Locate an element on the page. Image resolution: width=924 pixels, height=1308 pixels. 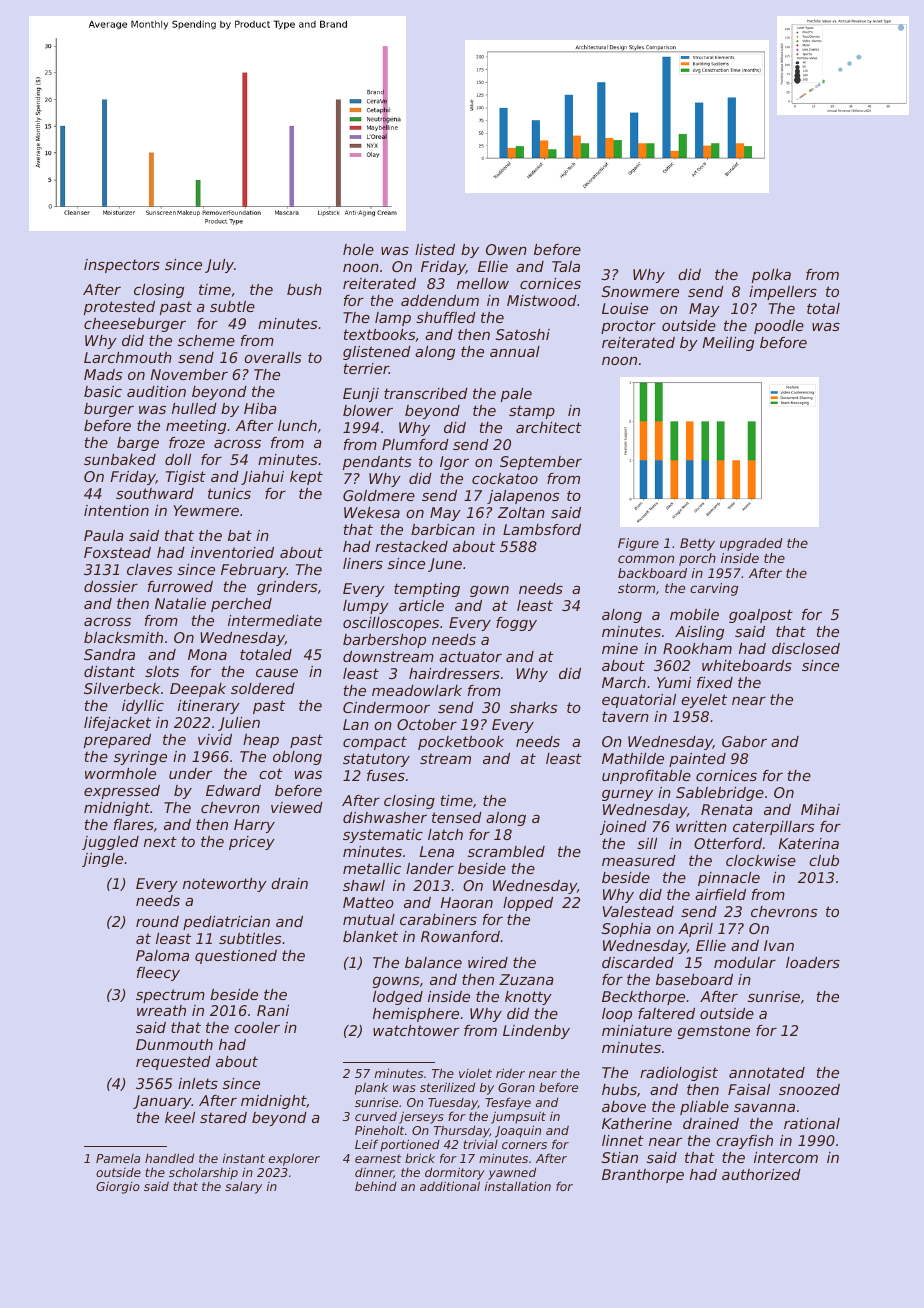
Plumford is located at coordinates (415, 444).
